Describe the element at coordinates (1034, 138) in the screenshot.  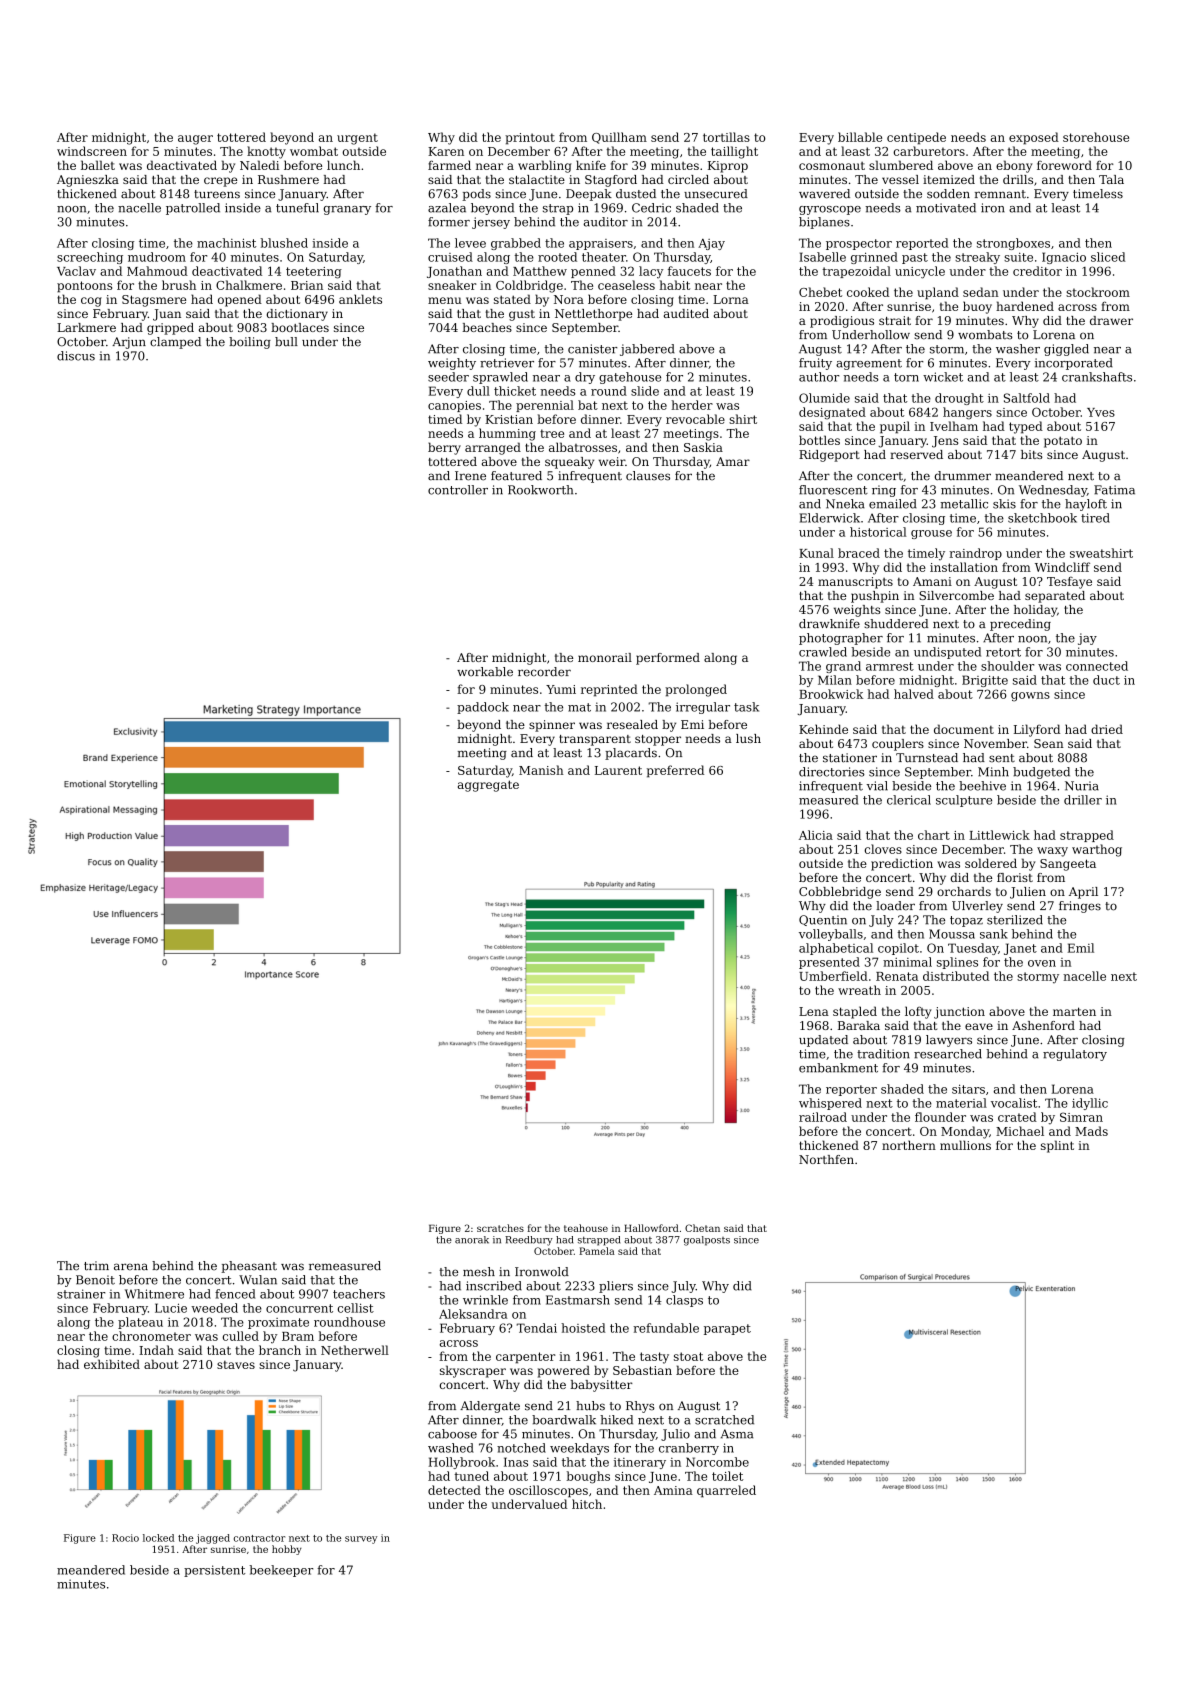
I see `exposed` at that location.
